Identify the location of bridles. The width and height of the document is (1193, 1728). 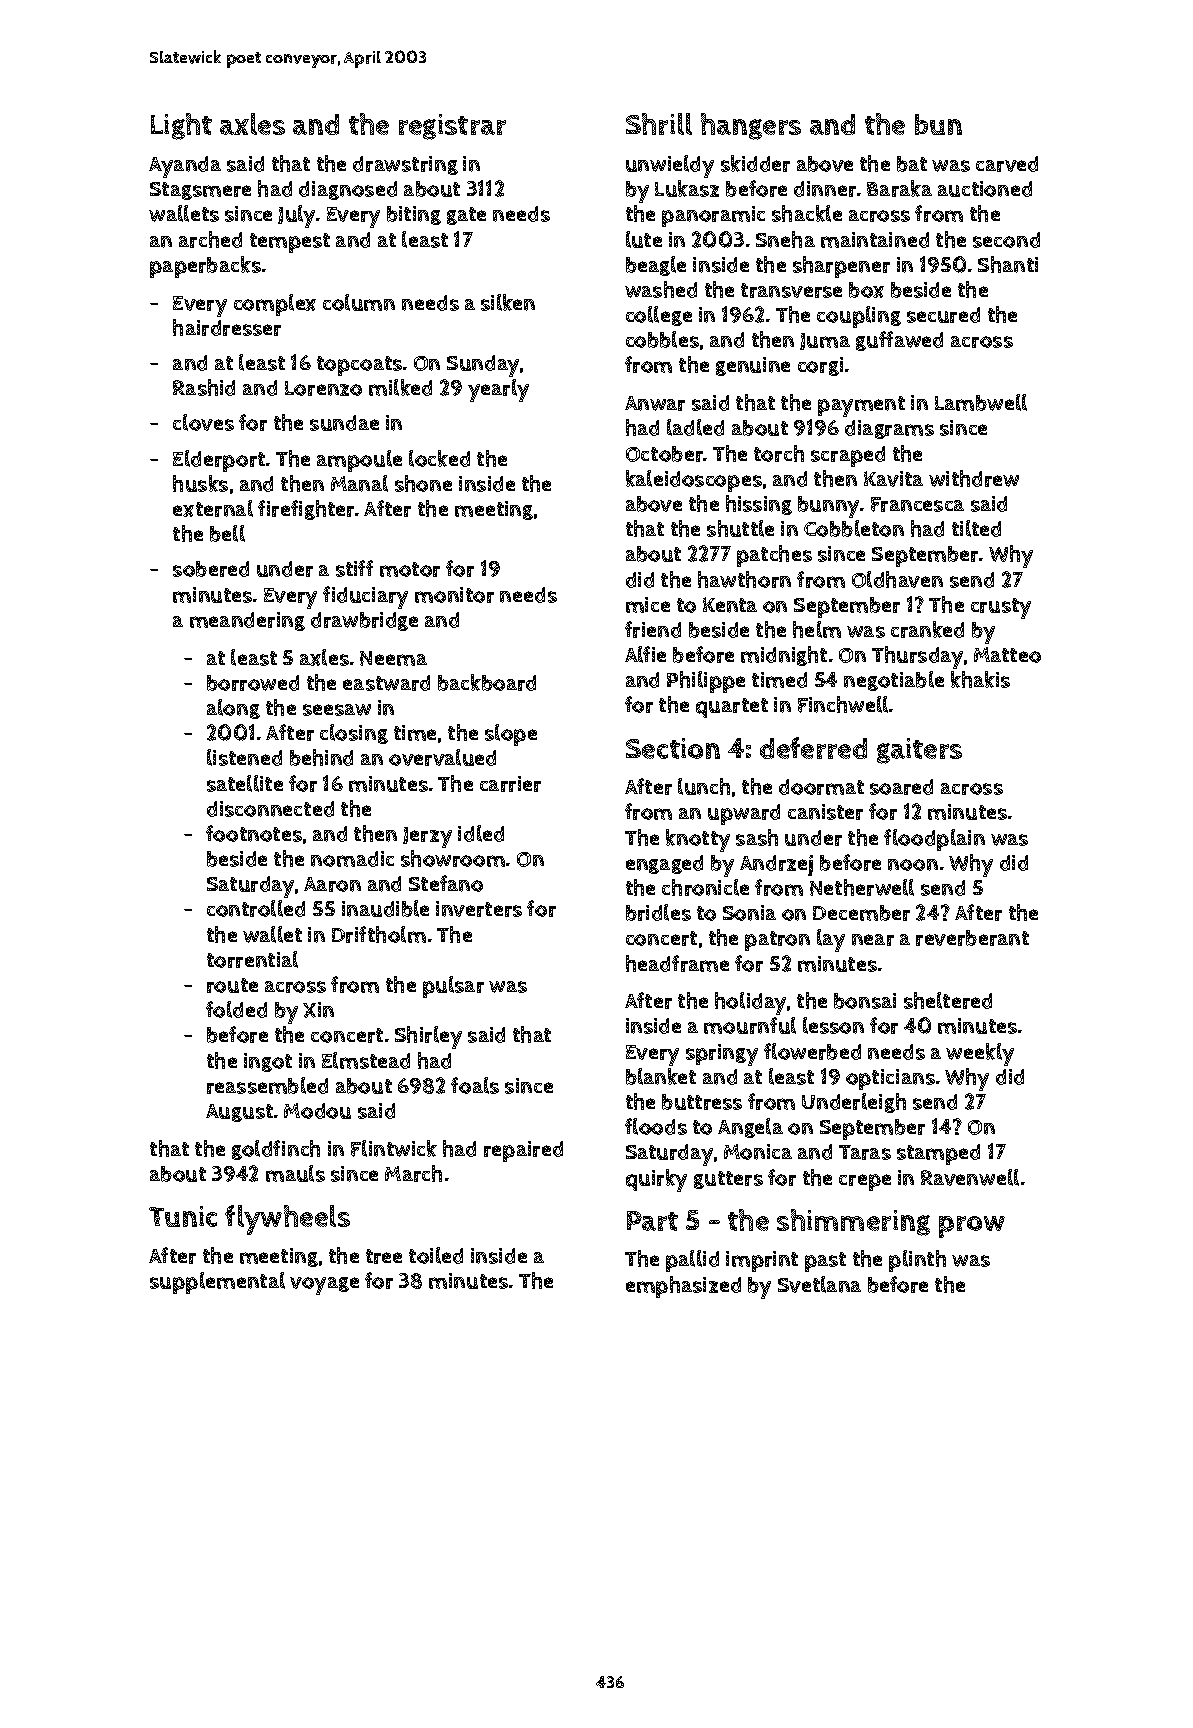
(658, 912).
